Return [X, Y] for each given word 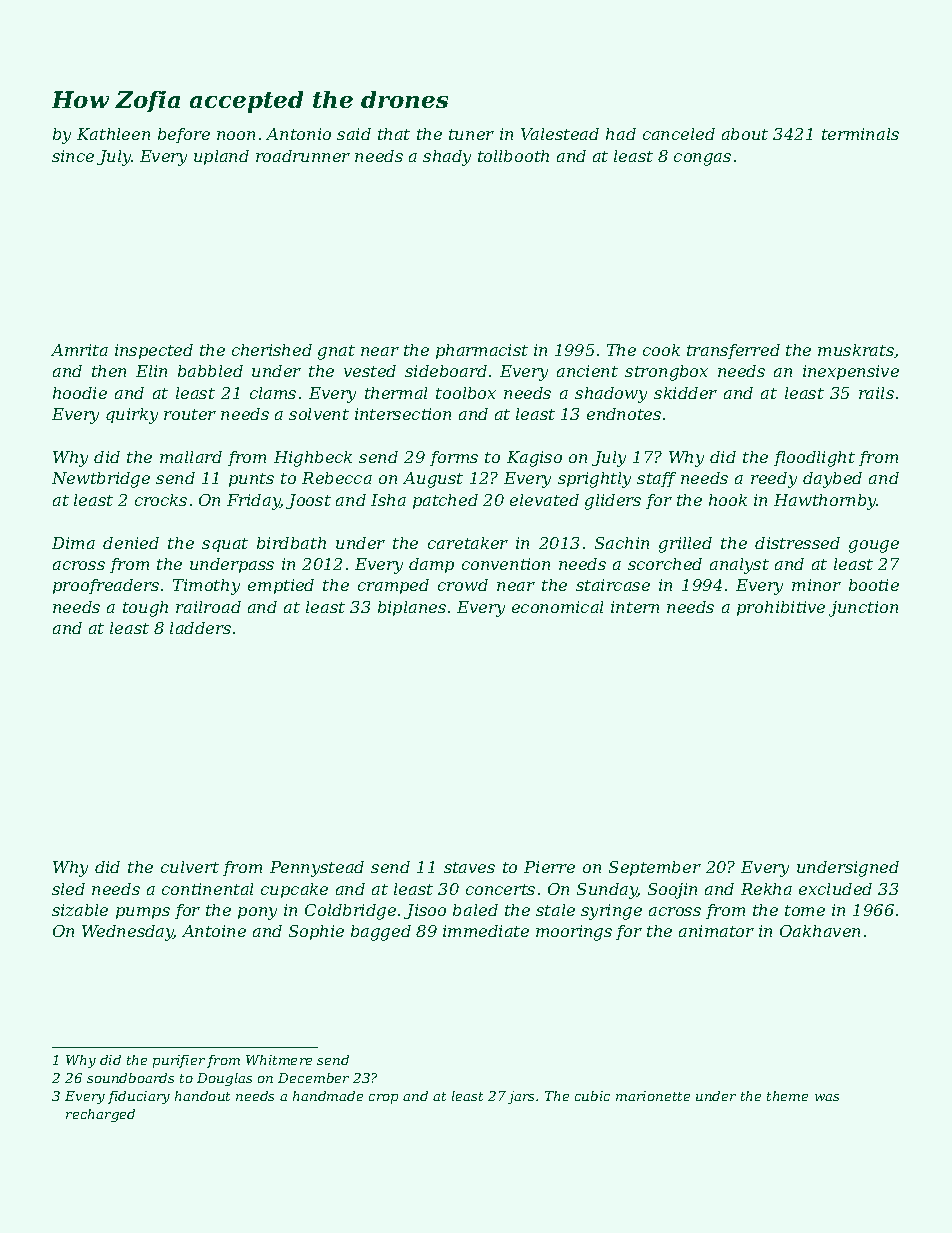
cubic [592, 1096]
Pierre [549, 867]
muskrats [856, 350]
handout [202, 1096]
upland [221, 157]
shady [447, 158]
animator [716, 931]
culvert [190, 867]
